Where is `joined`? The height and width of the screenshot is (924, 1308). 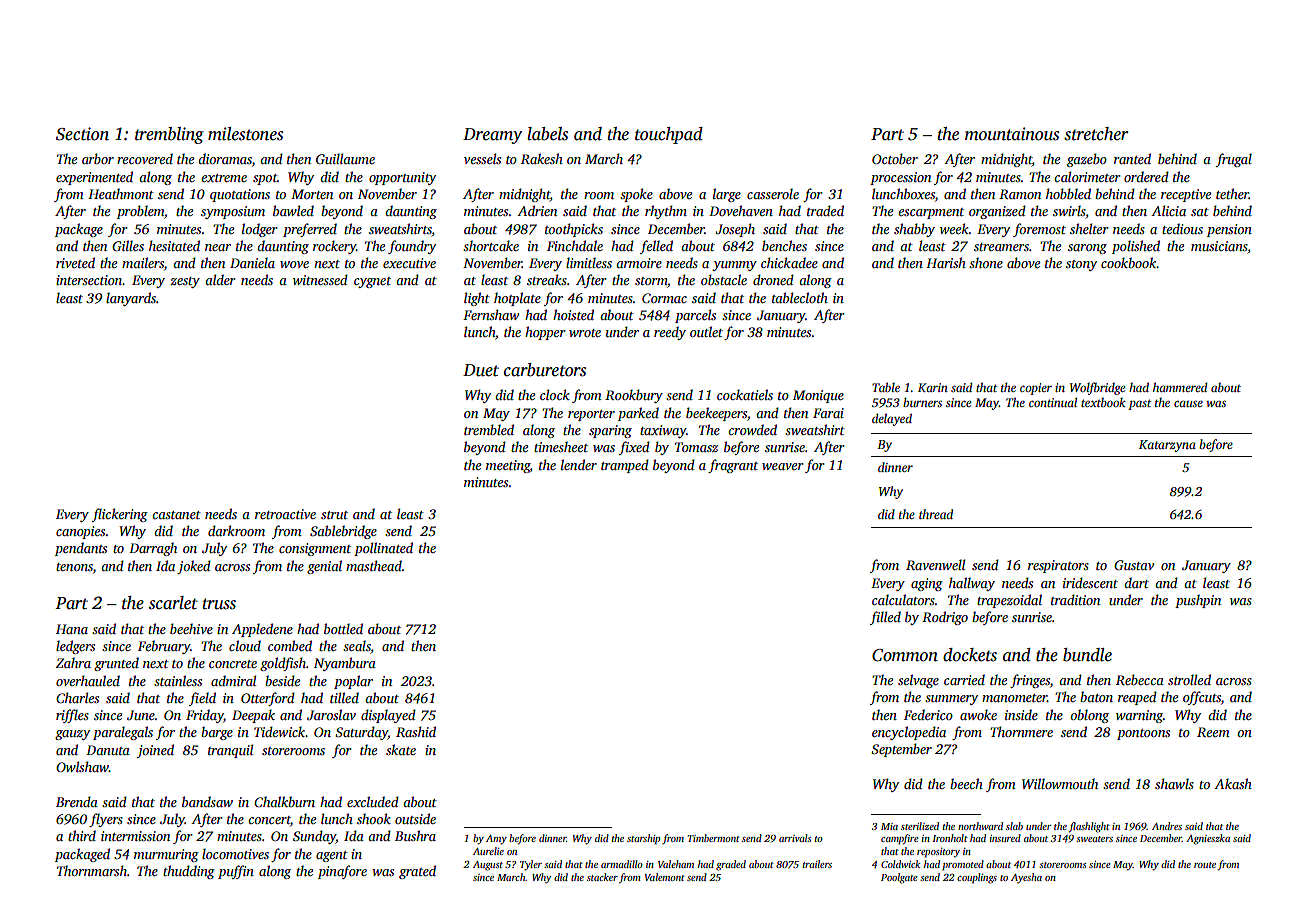
joined is located at coordinates (155, 751).
